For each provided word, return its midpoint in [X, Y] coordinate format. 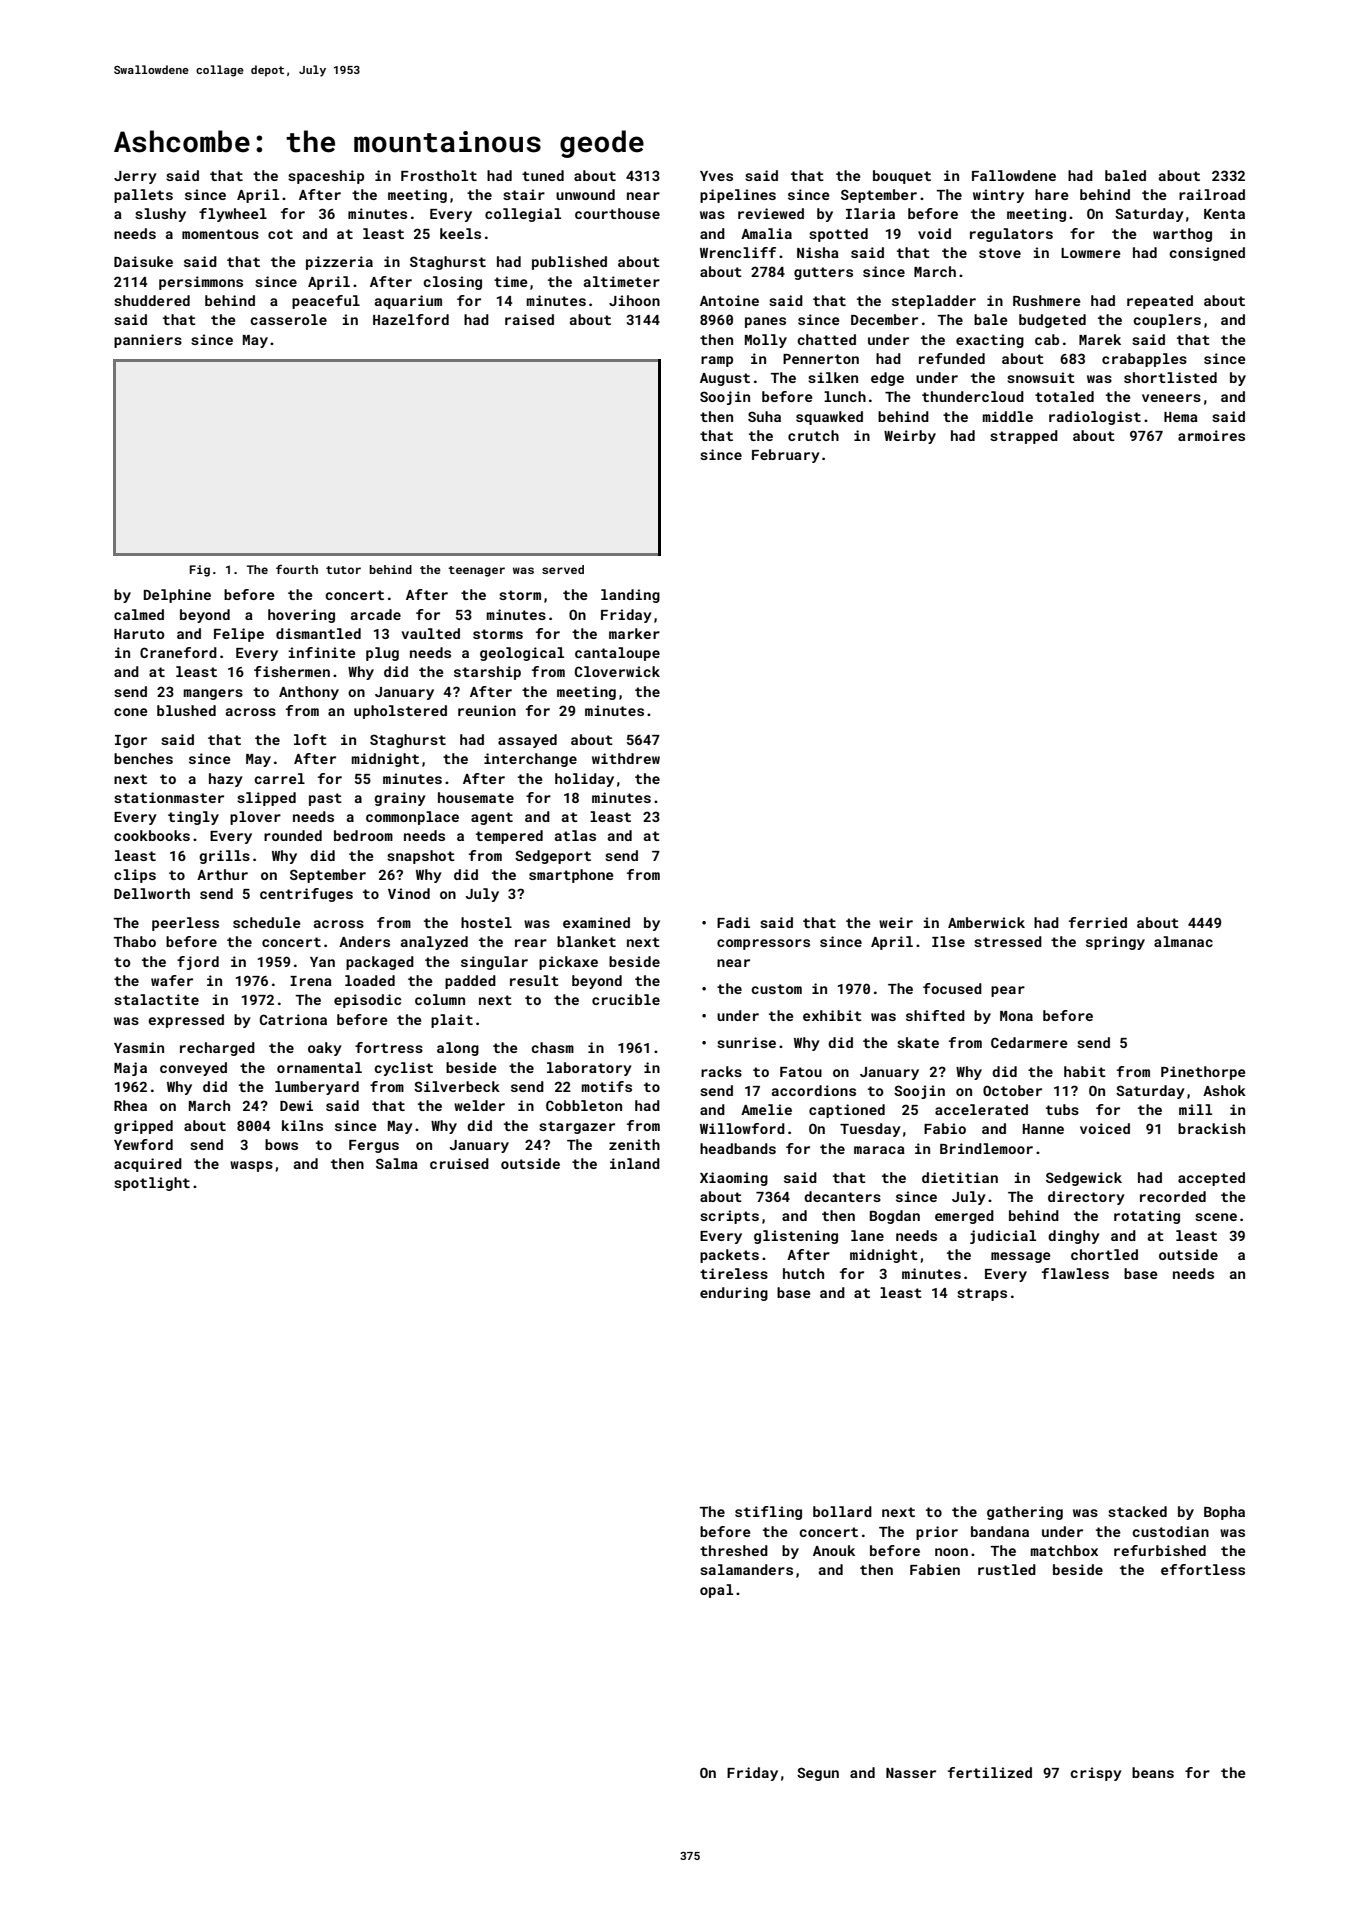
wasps [251, 1166]
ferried [1098, 922]
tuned [543, 175]
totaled [1064, 396]
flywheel [233, 215]
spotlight [152, 1184]
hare [1051, 194]
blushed [186, 710]
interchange [530, 760]
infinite [321, 652]
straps [982, 1294]
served [563, 569]
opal [716, 1591]
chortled [1104, 1254]
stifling [768, 1513]
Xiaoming [734, 1179]
